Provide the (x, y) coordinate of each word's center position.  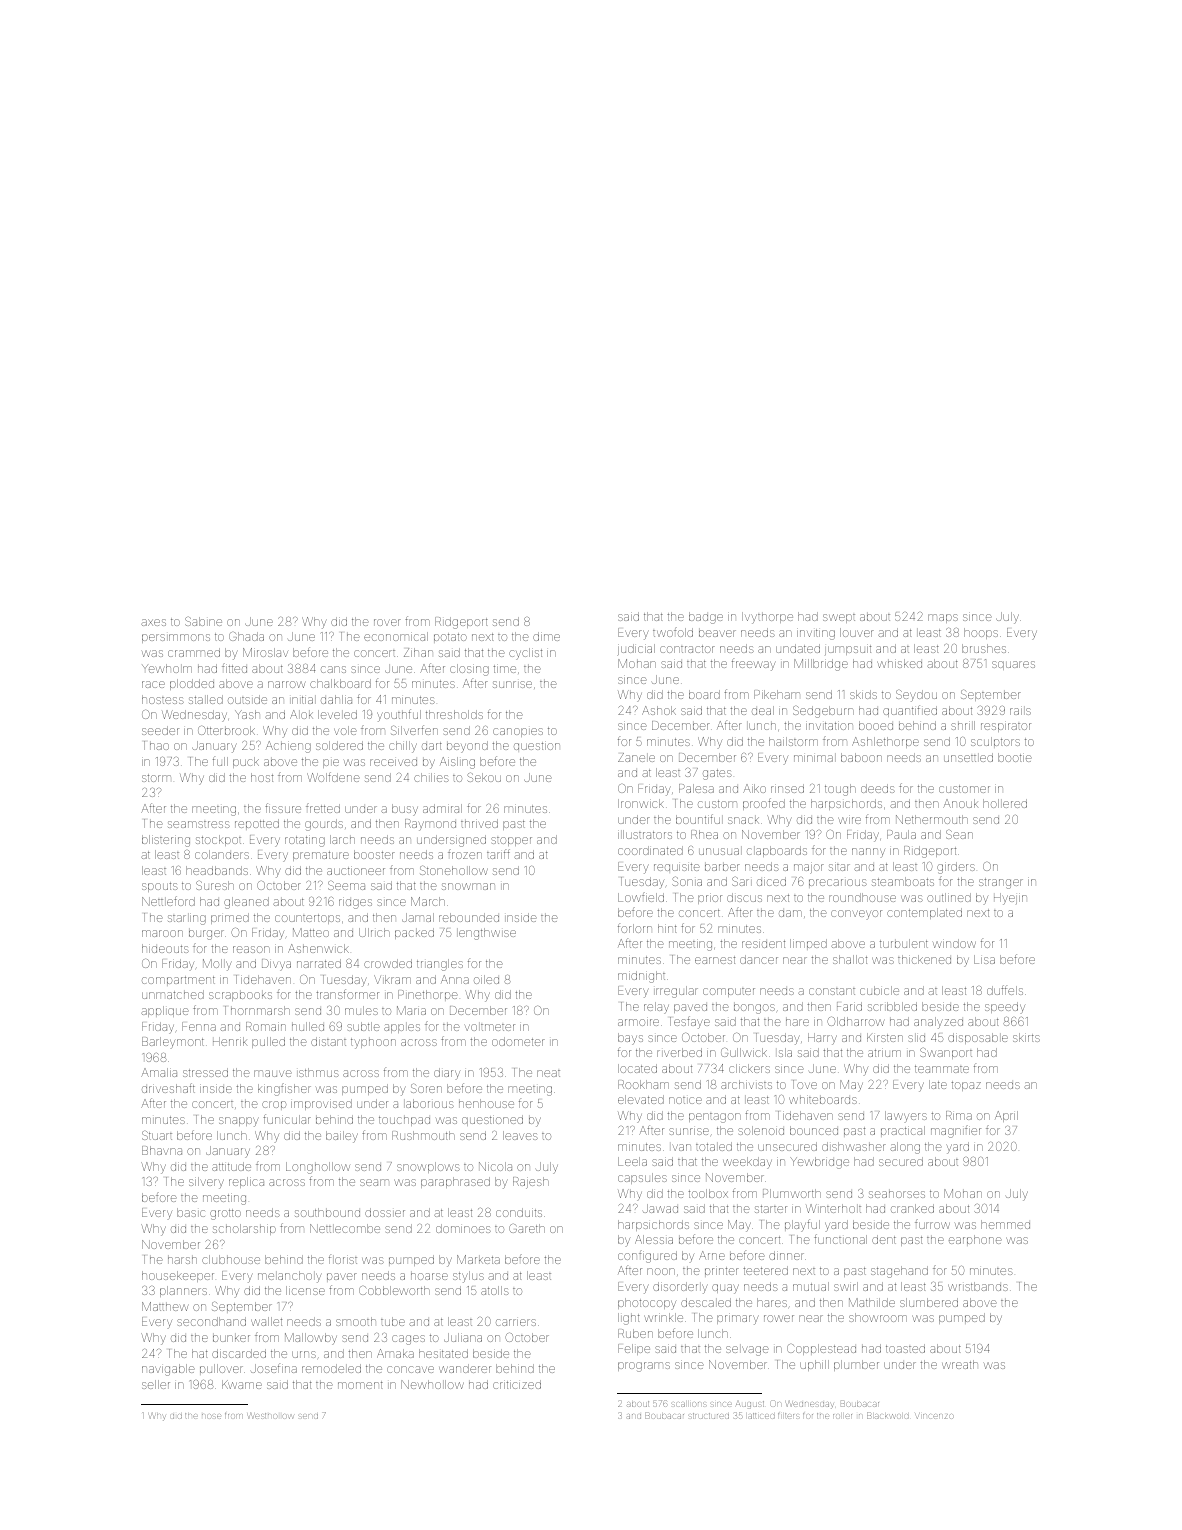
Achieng (288, 747)
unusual (720, 850)
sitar (839, 866)
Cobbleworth (394, 1290)
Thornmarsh (257, 1010)
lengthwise (486, 934)
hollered (1005, 803)
